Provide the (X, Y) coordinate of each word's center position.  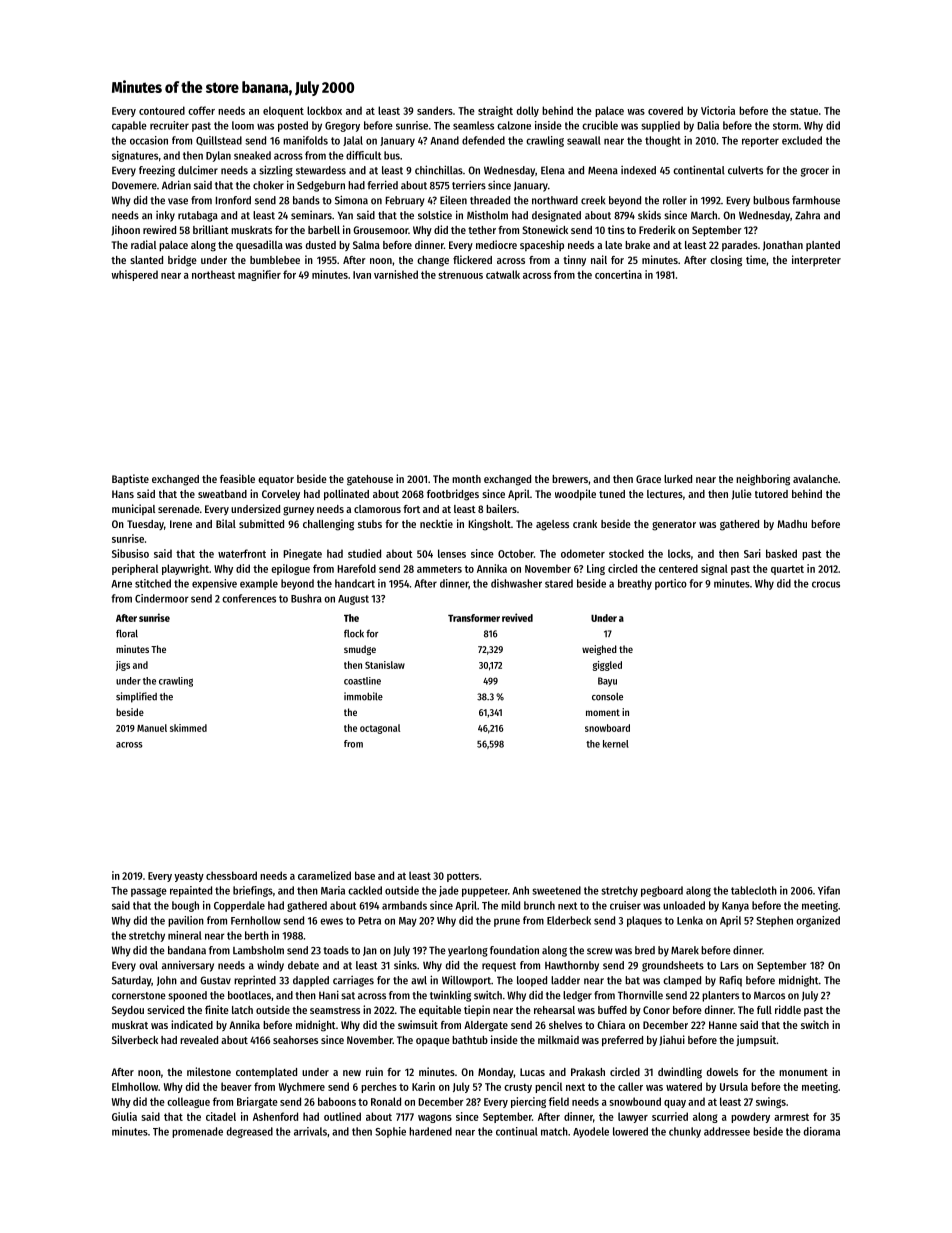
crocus (826, 584)
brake (637, 245)
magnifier (259, 275)
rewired (159, 229)
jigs (123, 666)
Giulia (124, 1116)
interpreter (816, 260)
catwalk (503, 274)
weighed (599, 650)
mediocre (496, 244)
